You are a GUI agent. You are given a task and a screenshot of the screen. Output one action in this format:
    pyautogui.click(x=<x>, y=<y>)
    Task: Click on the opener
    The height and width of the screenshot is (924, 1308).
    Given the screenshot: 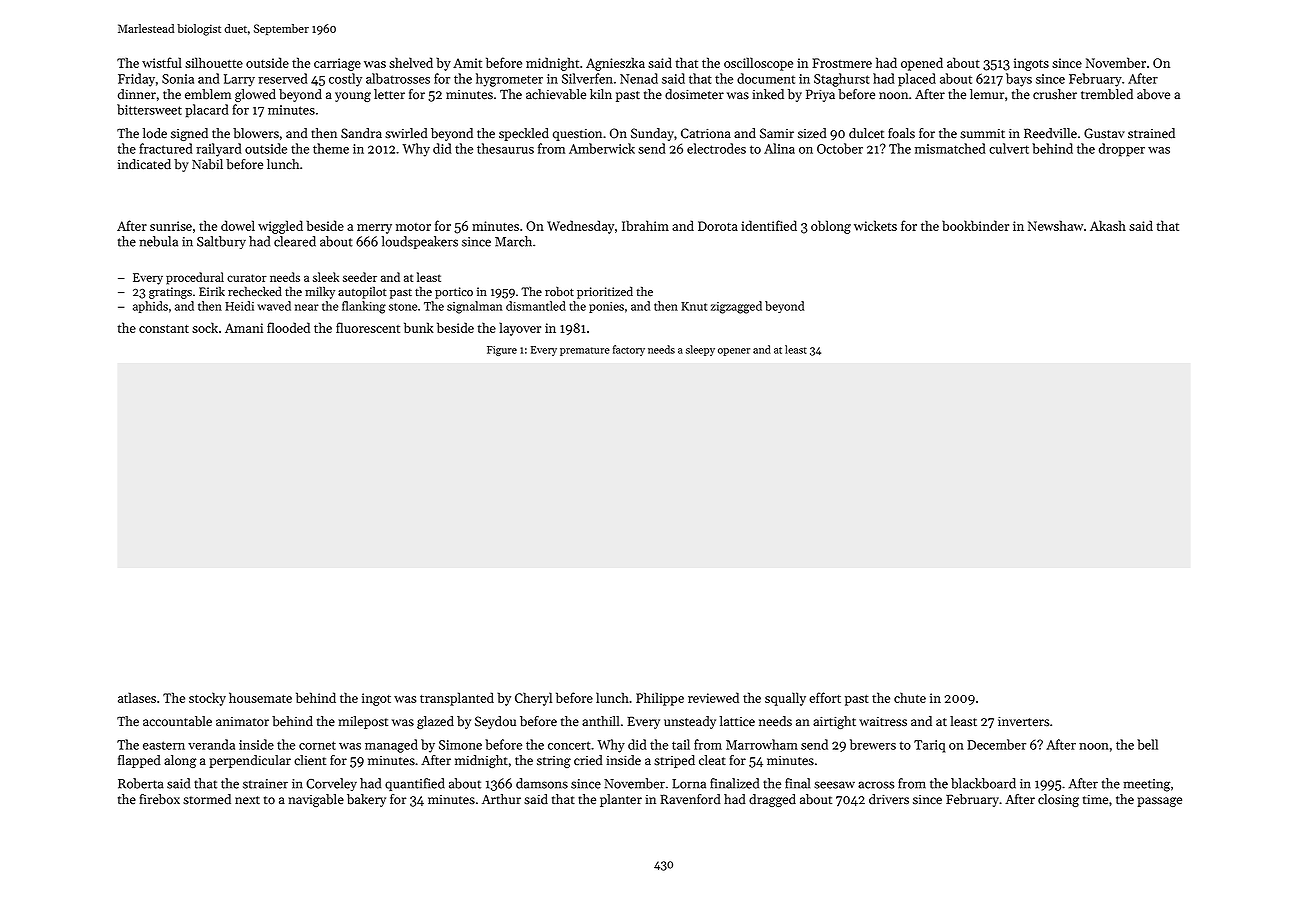 What is the action you would take?
    pyautogui.click(x=734, y=352)
